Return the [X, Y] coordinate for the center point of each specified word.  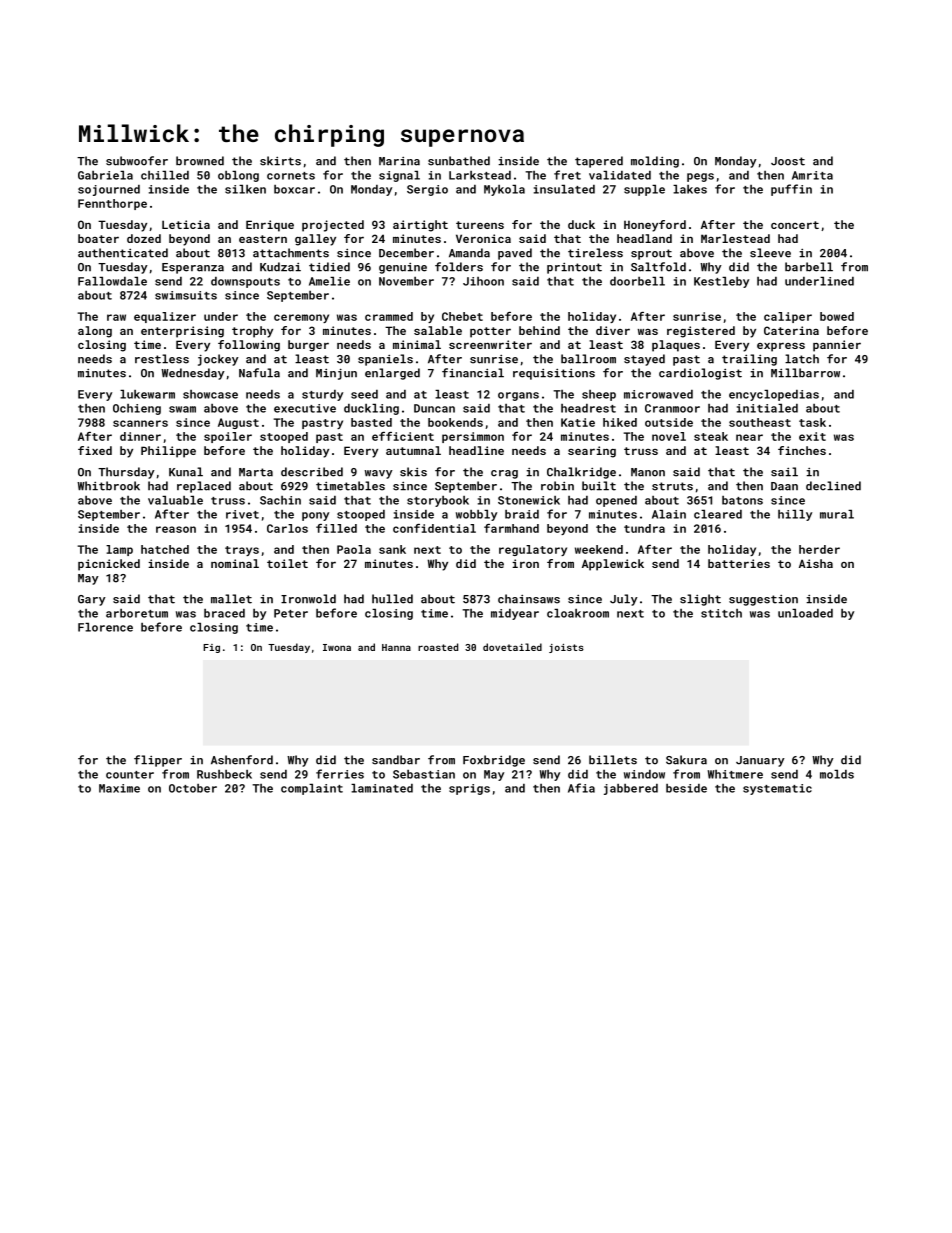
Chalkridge [581, 473]
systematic [777, 789]
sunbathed [459, 161]
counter [130, 775]
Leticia [186, 224]
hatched [165, 549]
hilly [795, 515]
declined [833, 486]
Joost [788, 161]
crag [504, 474]
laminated [382, 788]
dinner [140, 436]
